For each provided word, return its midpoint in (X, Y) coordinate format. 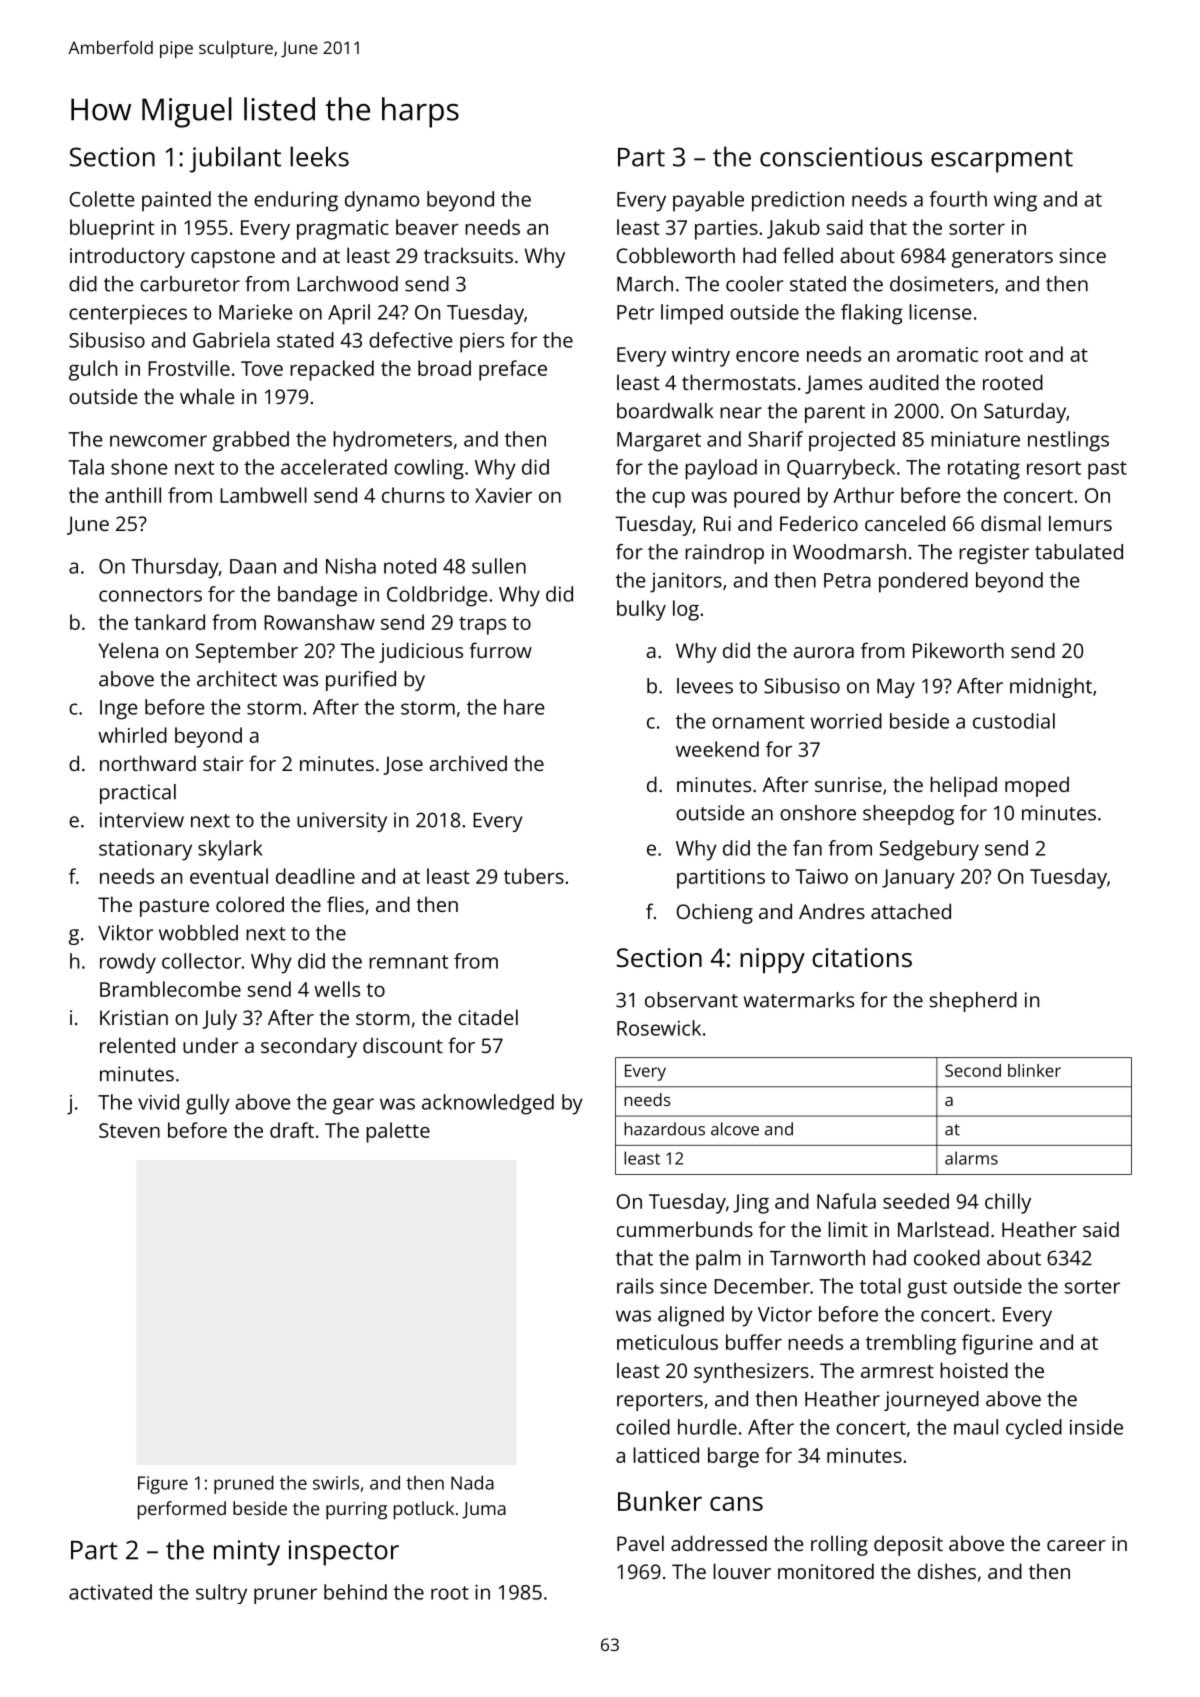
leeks (319, 156)
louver (742, 1571)
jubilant (235, 159)
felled (808, 255)
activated (110, 1592)
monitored (826, 1571)
